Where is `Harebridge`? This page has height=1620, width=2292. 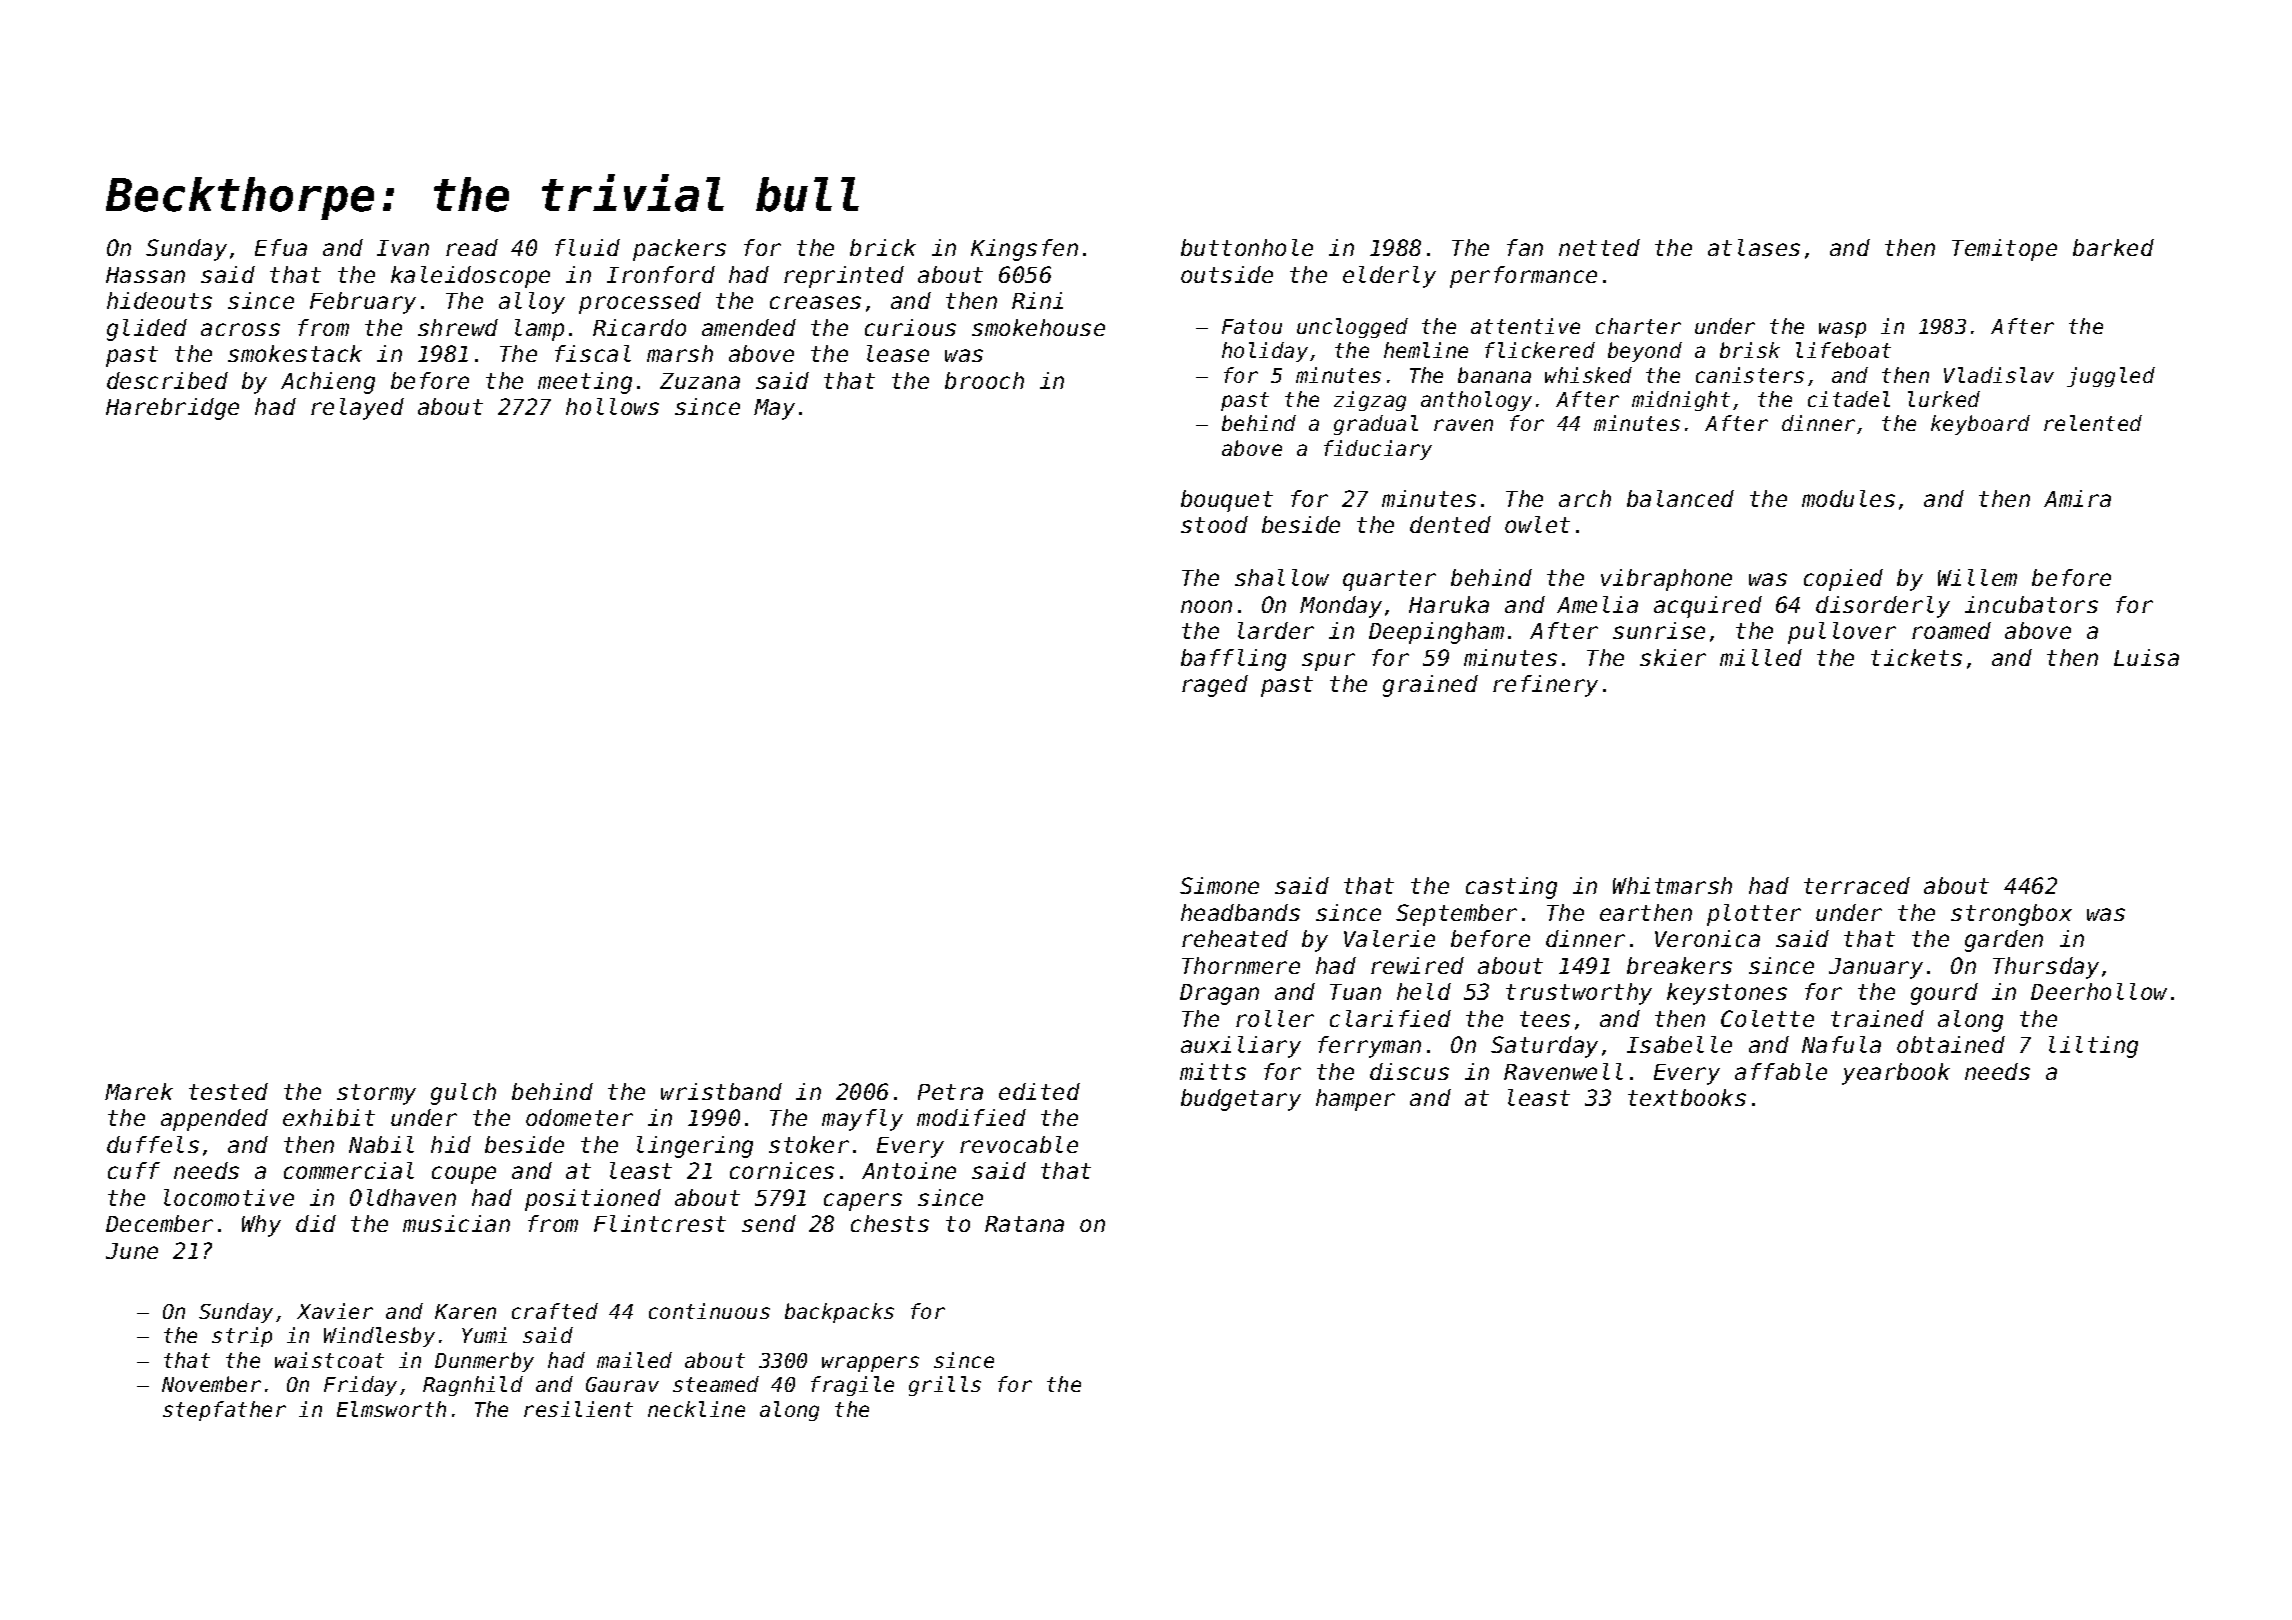 Harebridge is located at coordinates (172, 409).
